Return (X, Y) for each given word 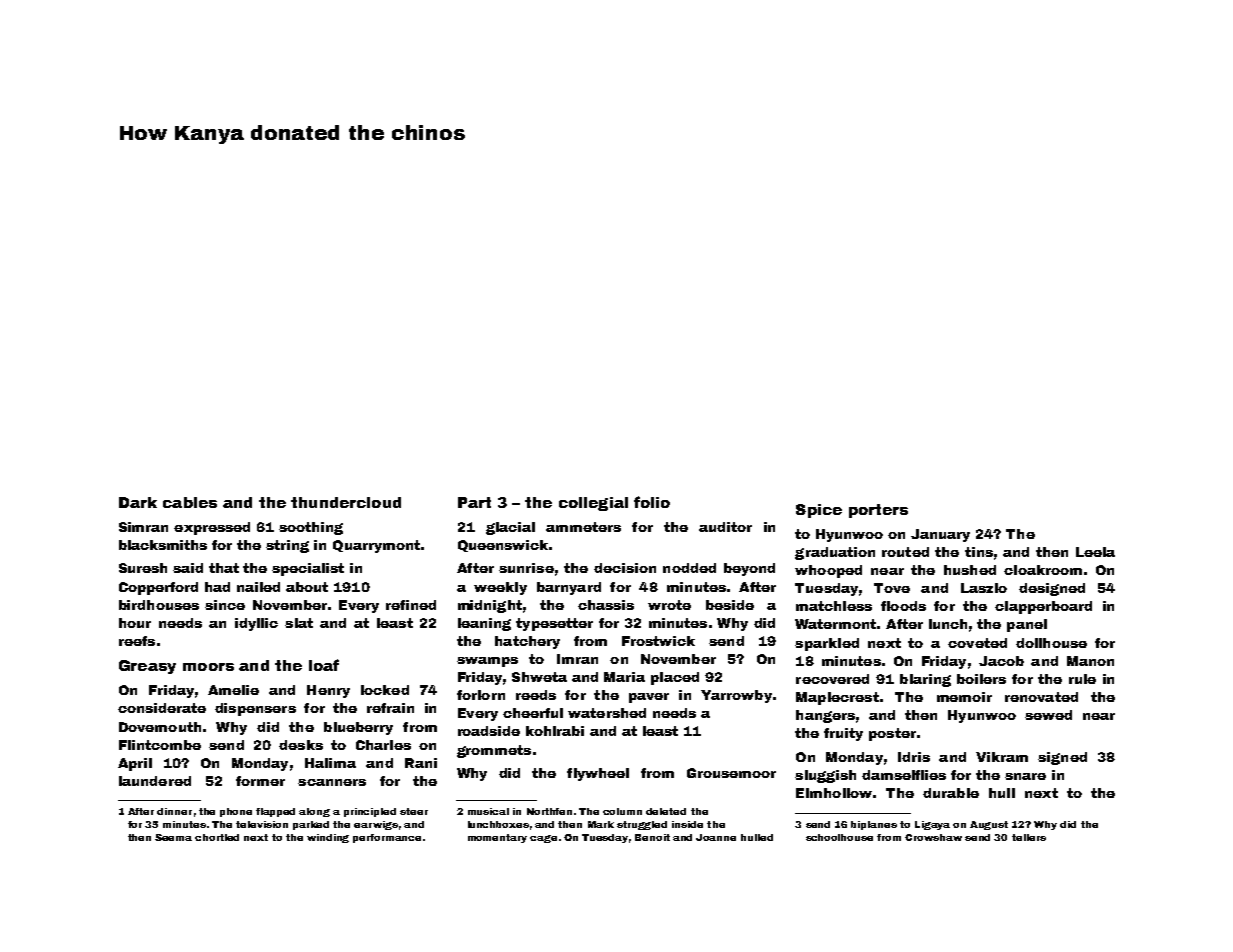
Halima (330, 763)
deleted (666, 811)
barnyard (569, 588)
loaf (324, 665)
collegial (593, 504)
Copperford (158, 588)
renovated (1041, 697)
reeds (536, 695)
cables (190, 502)
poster (892, 734)
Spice (819, 511)
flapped (275, 812)
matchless (834, 606)
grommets (494, 751)
